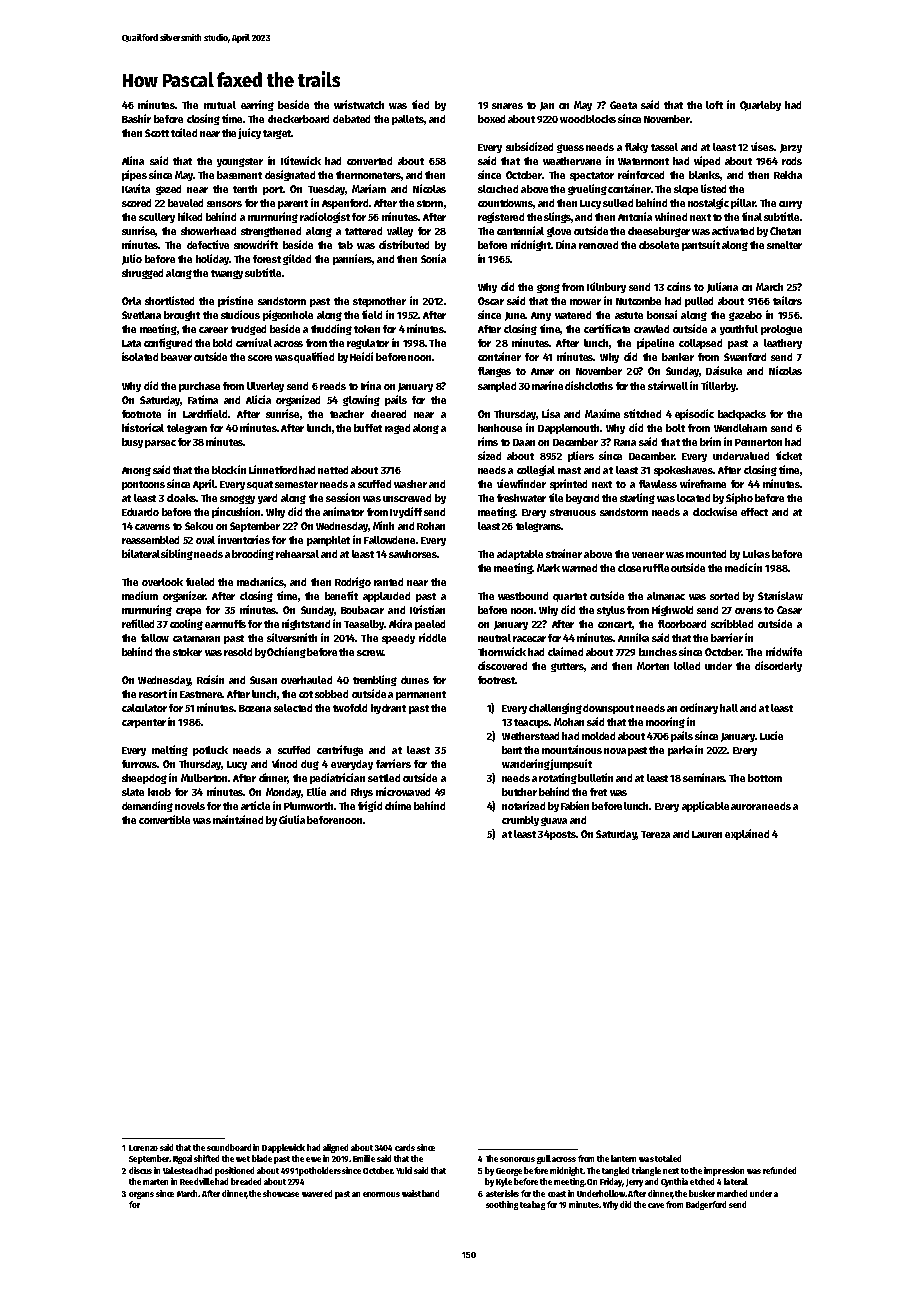 The width and height of the document is (924, 1308). What do you see at coordinates (139, 764) in the document?
I see `furrows` at bounding box center [139, 764].
